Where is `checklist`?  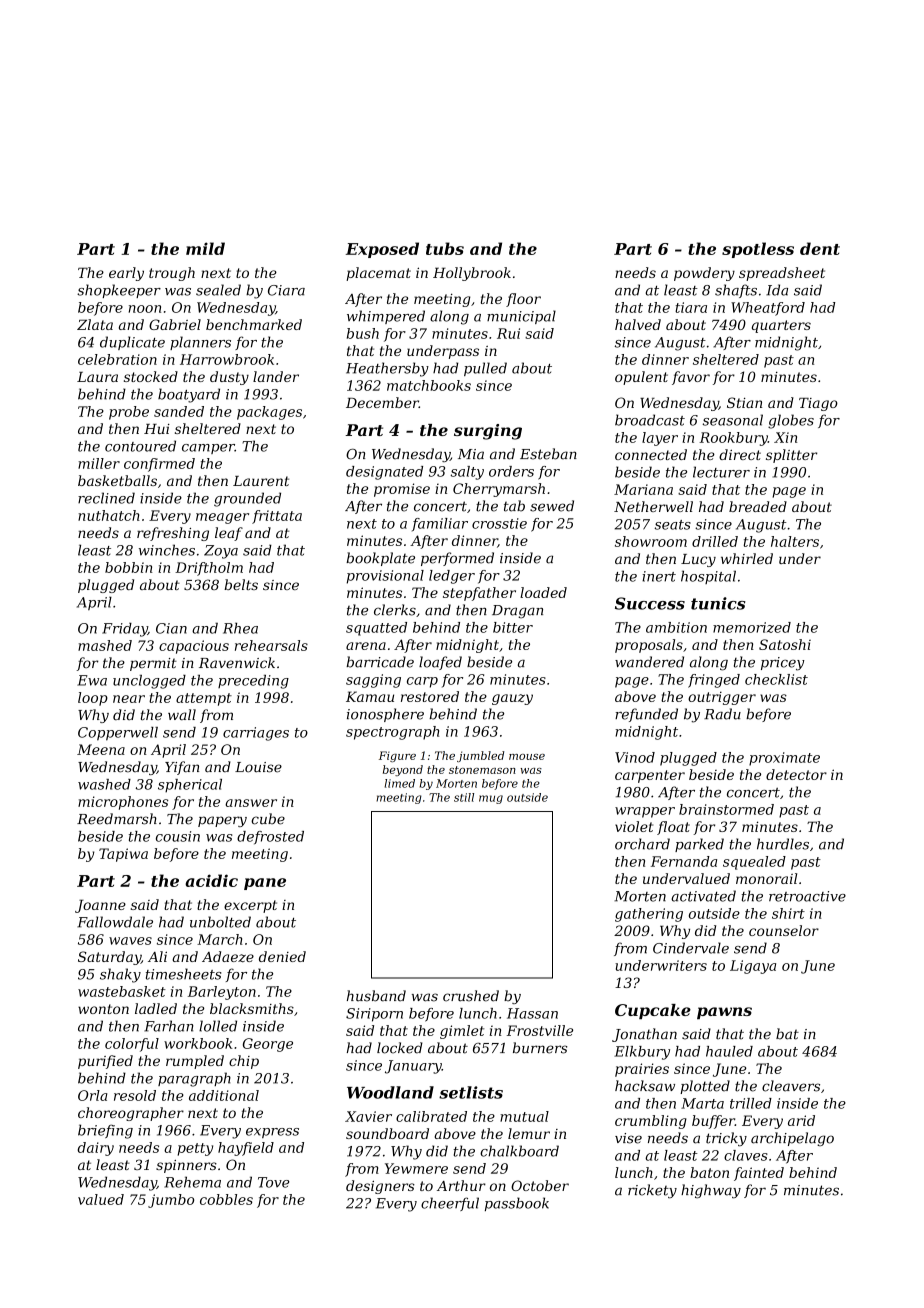
checklist is located at coordinates (776, 679).
